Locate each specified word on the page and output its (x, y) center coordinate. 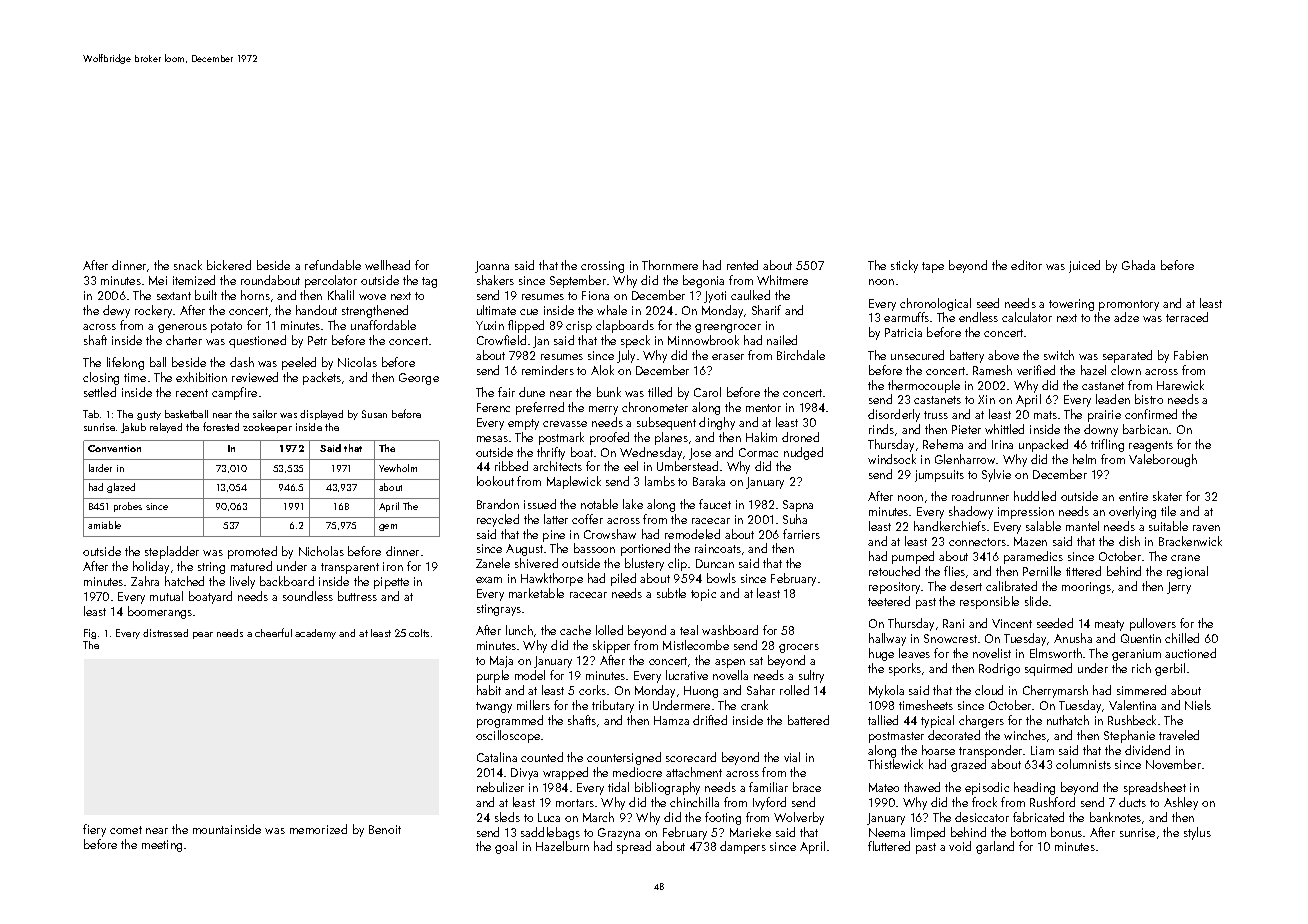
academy (315, 634)
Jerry (1179, 588)
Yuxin (490, 325)
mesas (492, 439)
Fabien (1191, 355)
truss (936, 415)
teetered (889, 601)
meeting (162, 846)
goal (506, 847)
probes (128, 507)
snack (188, 265)
